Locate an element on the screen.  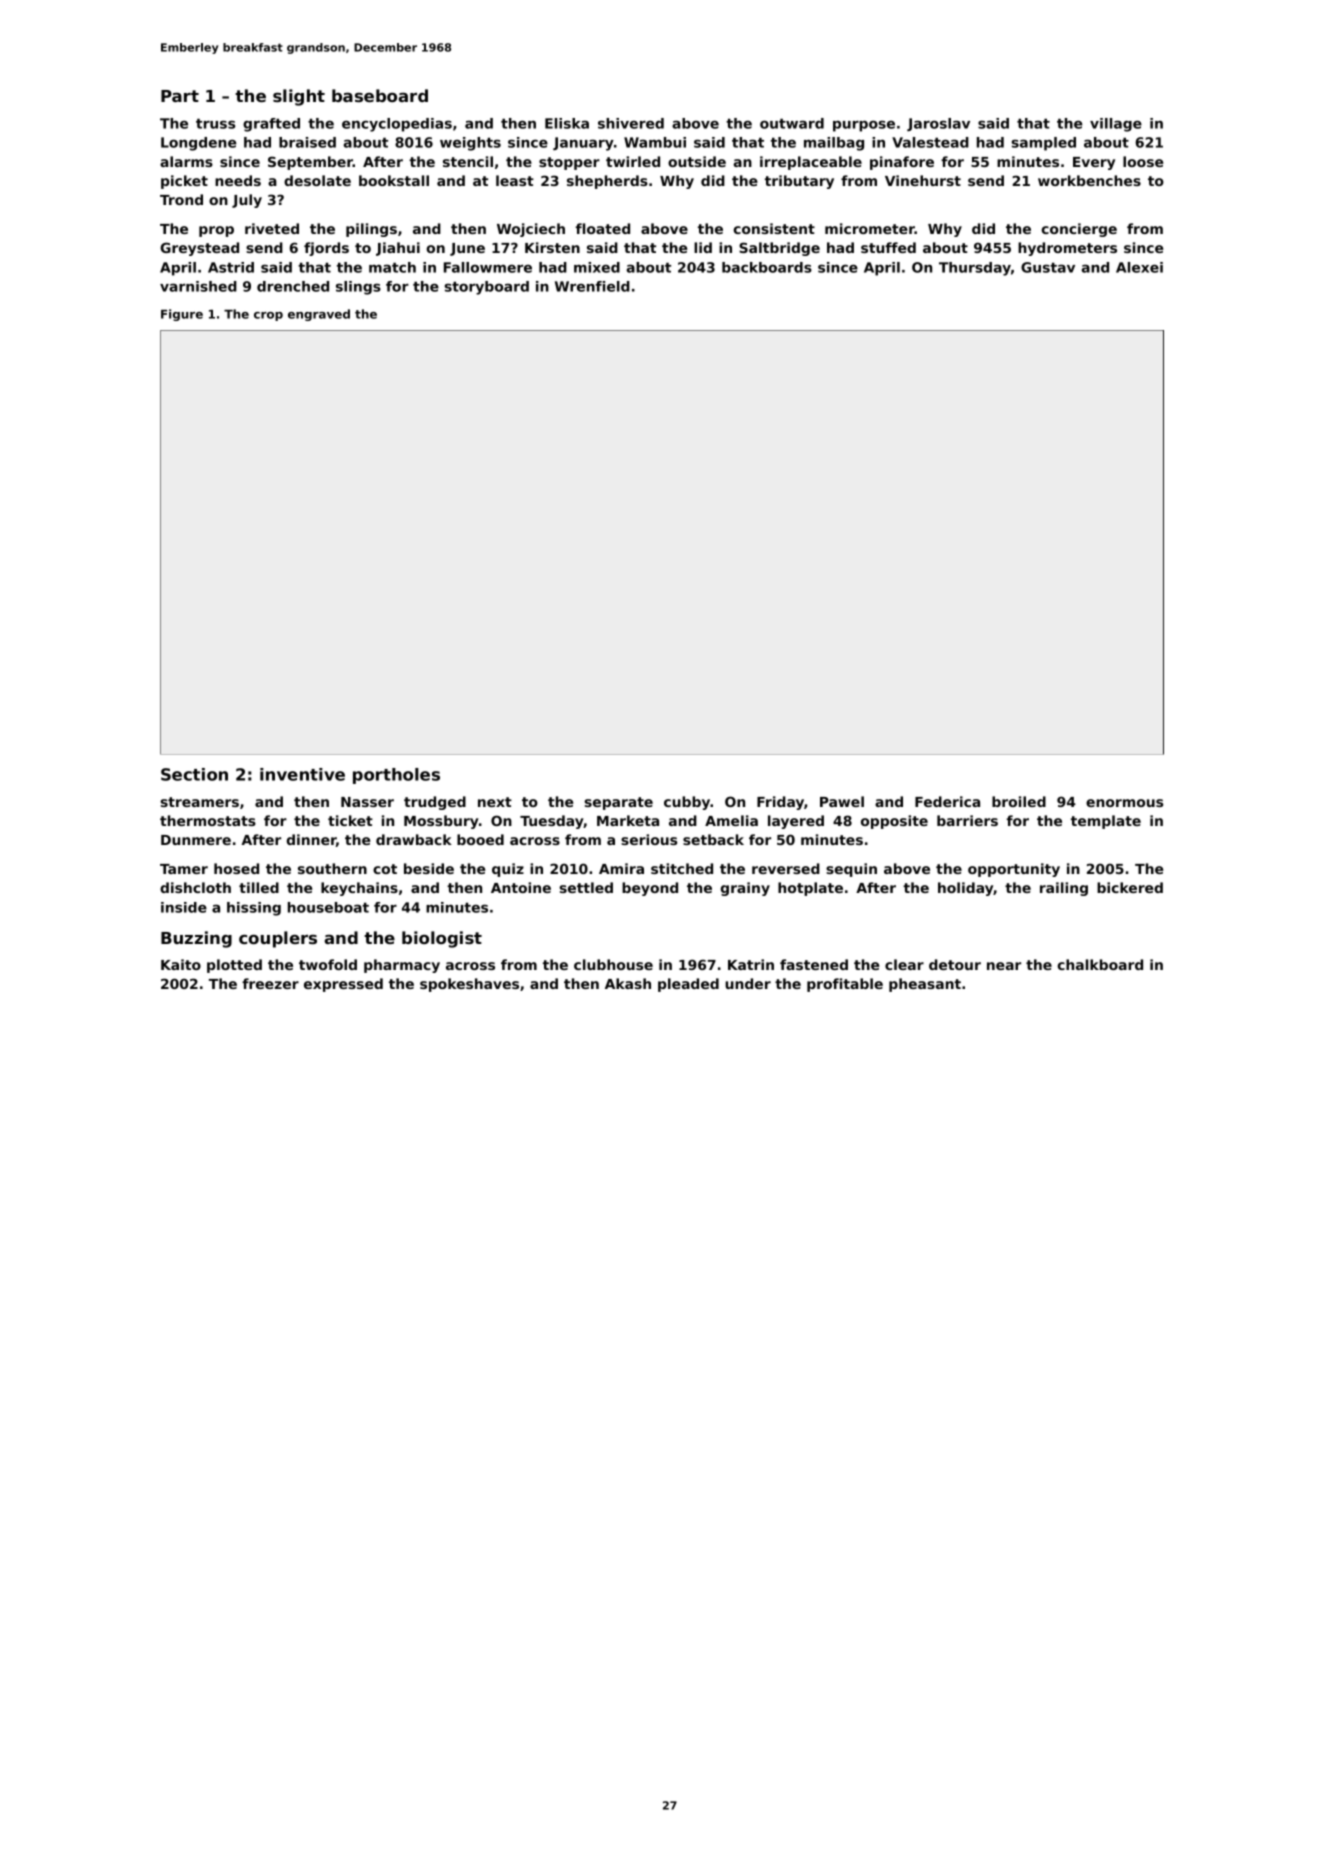
Thursday is located at coordinates (975, 269).
